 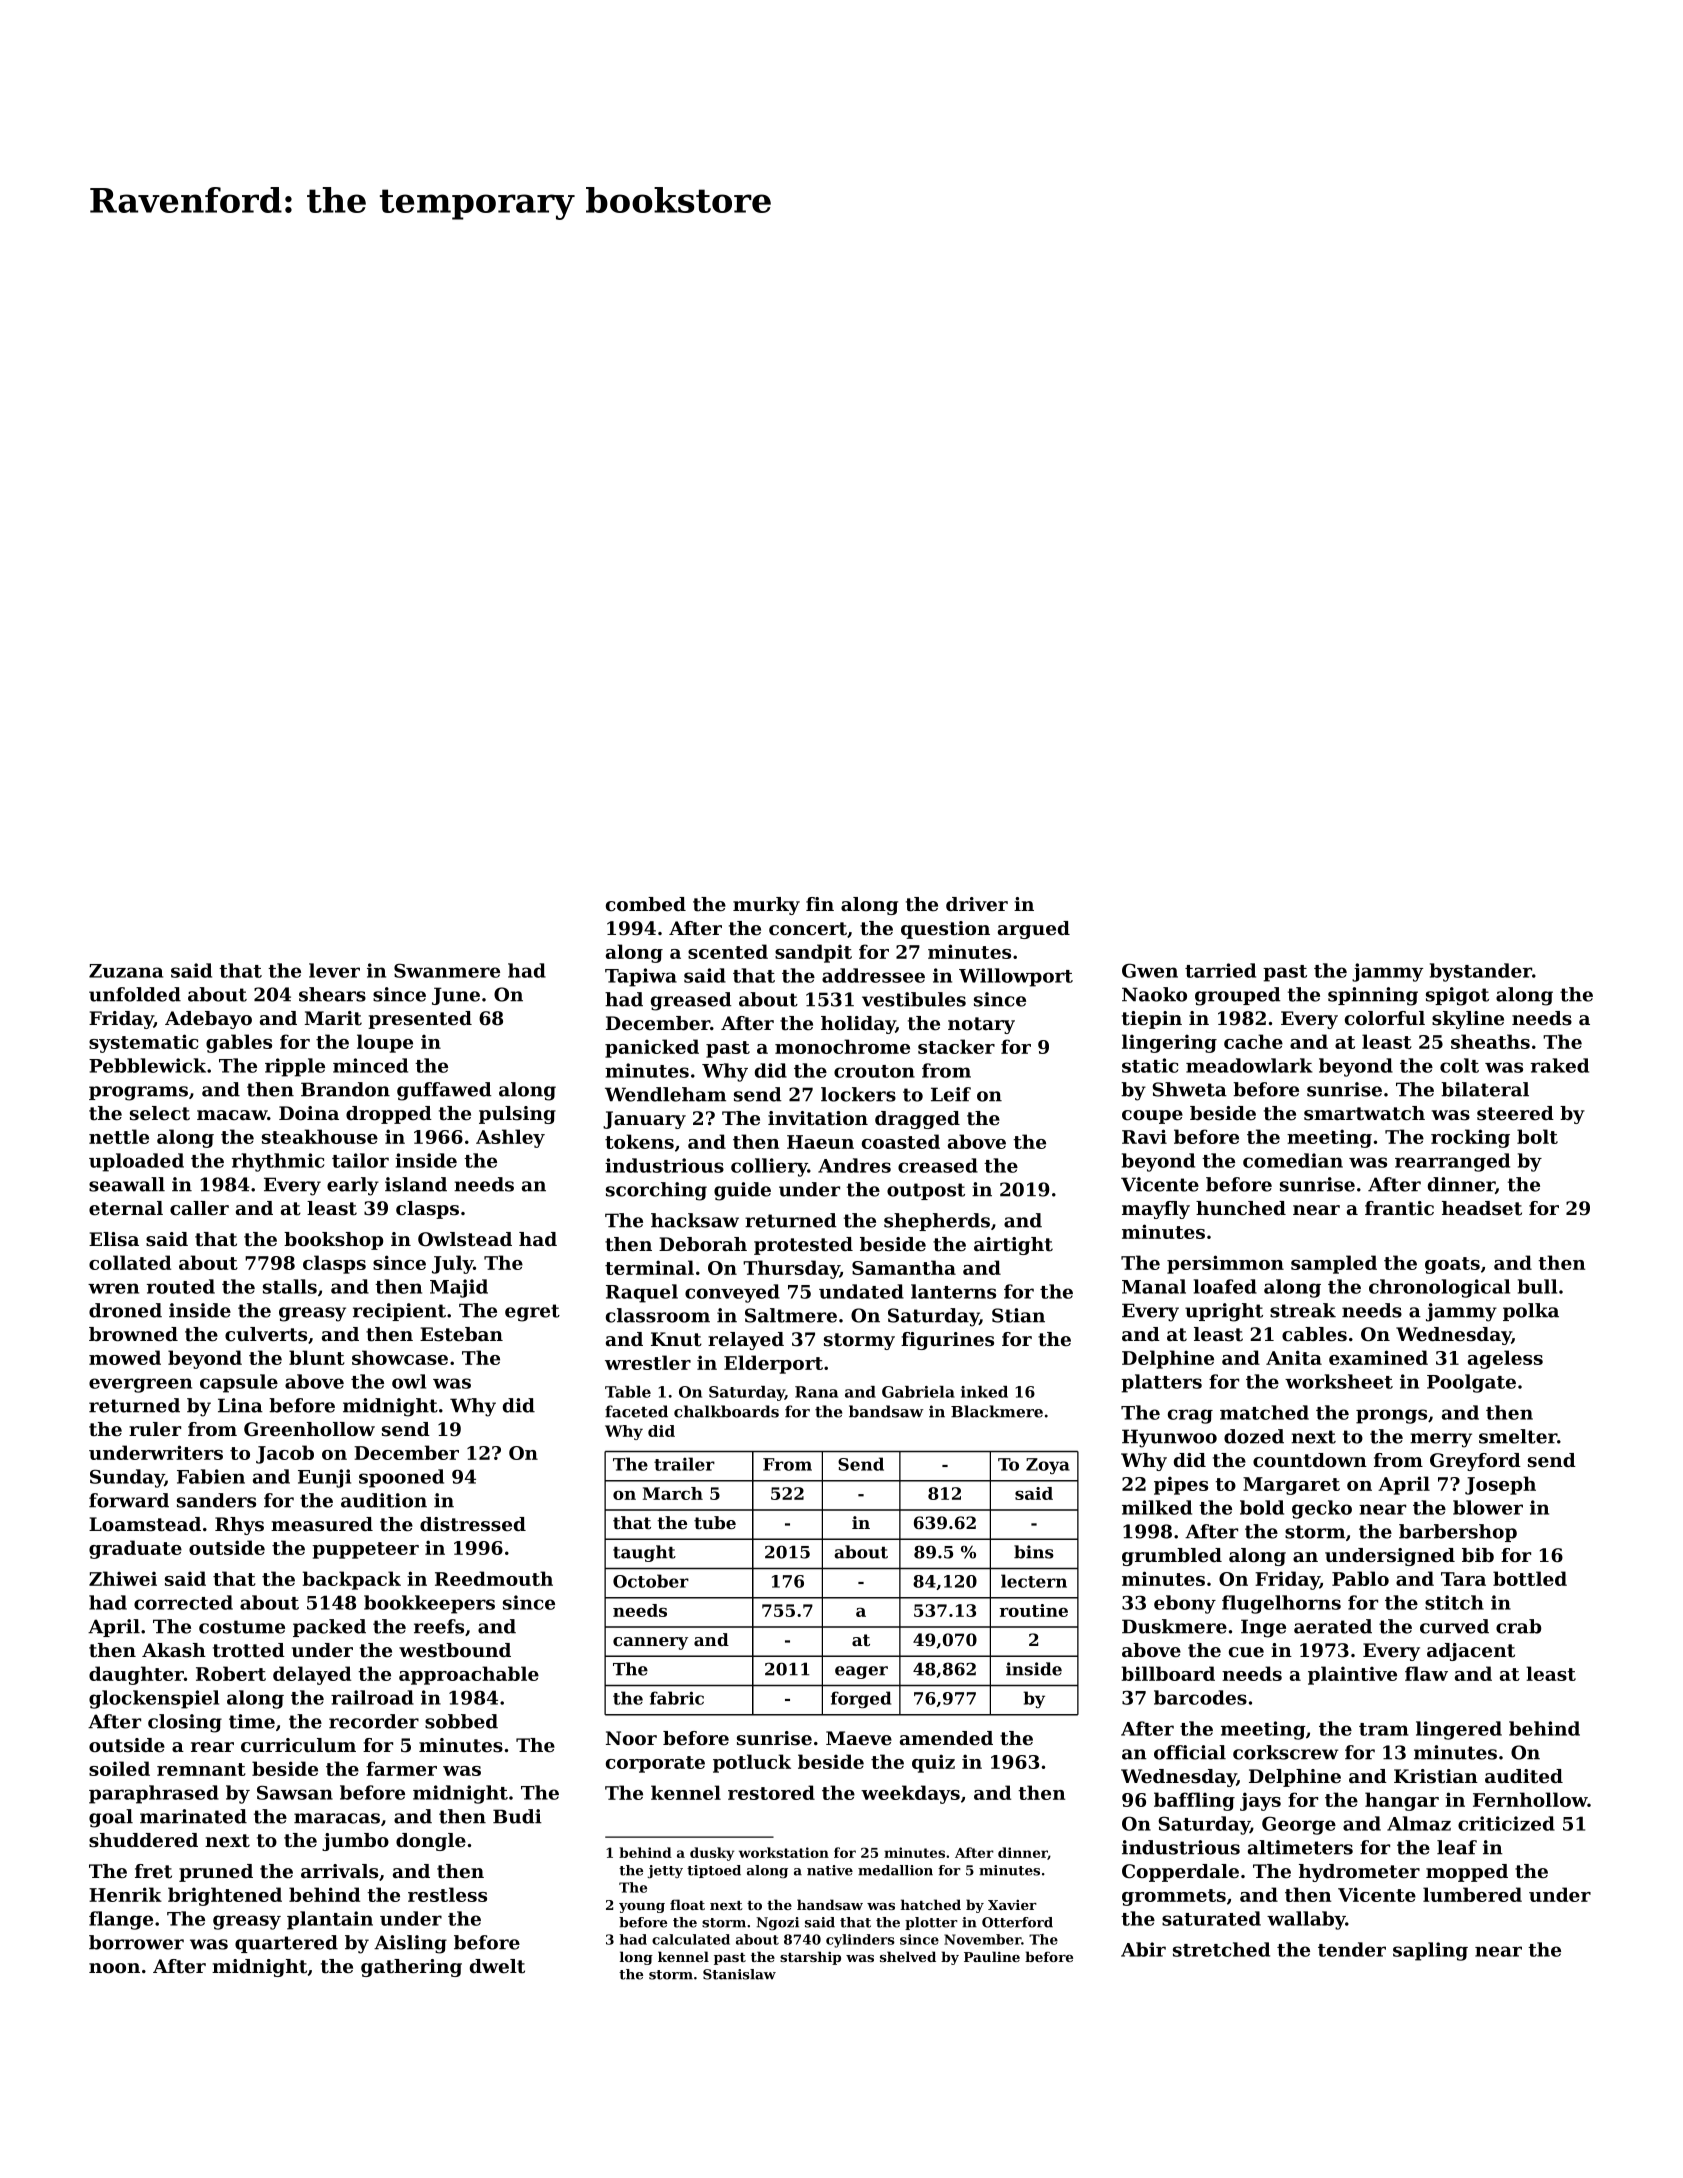 I want to click on combed, so click(x=646, y=904).
